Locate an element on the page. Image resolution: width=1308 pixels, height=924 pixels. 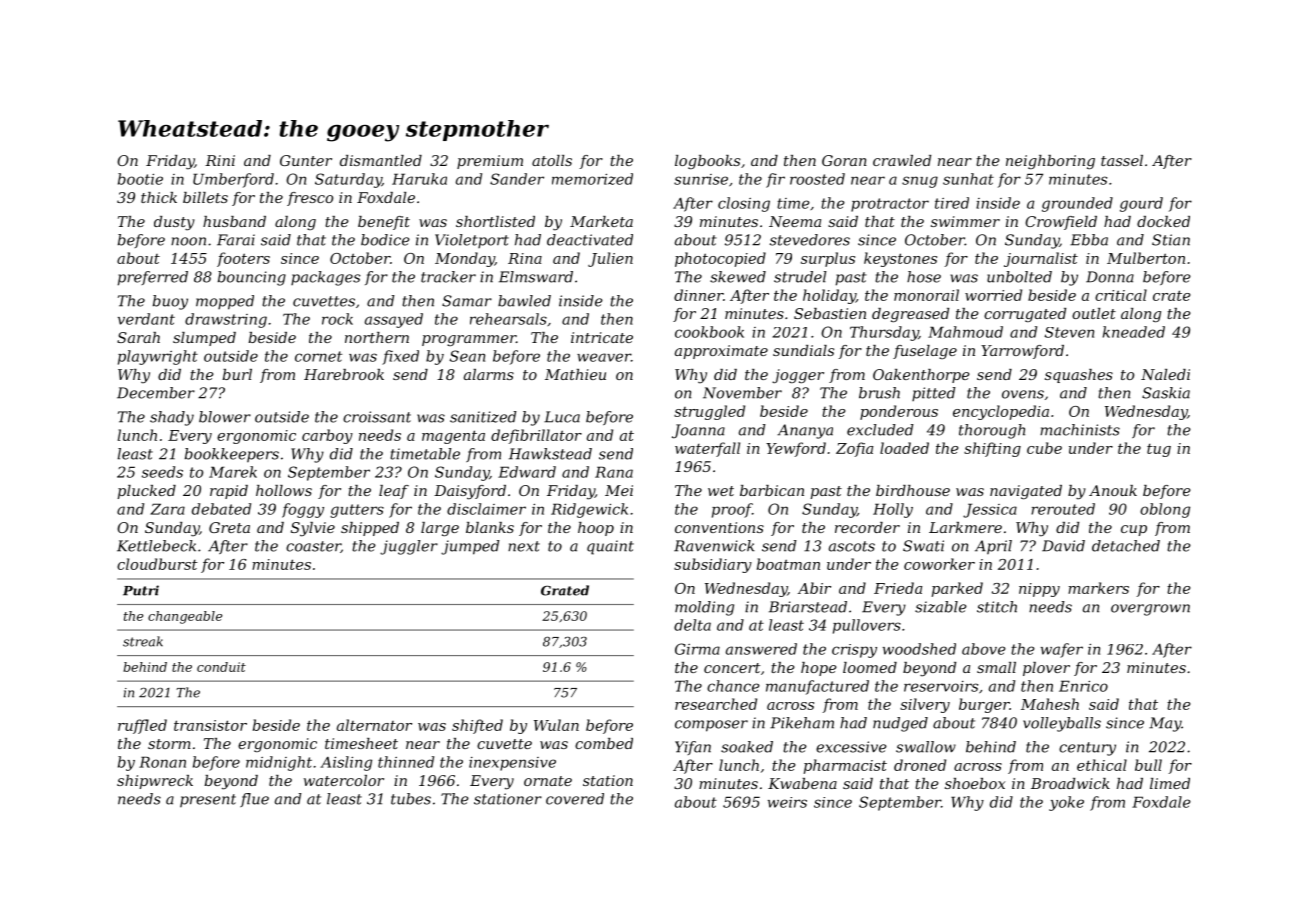
bootie is located at coordinates (140, 179).
